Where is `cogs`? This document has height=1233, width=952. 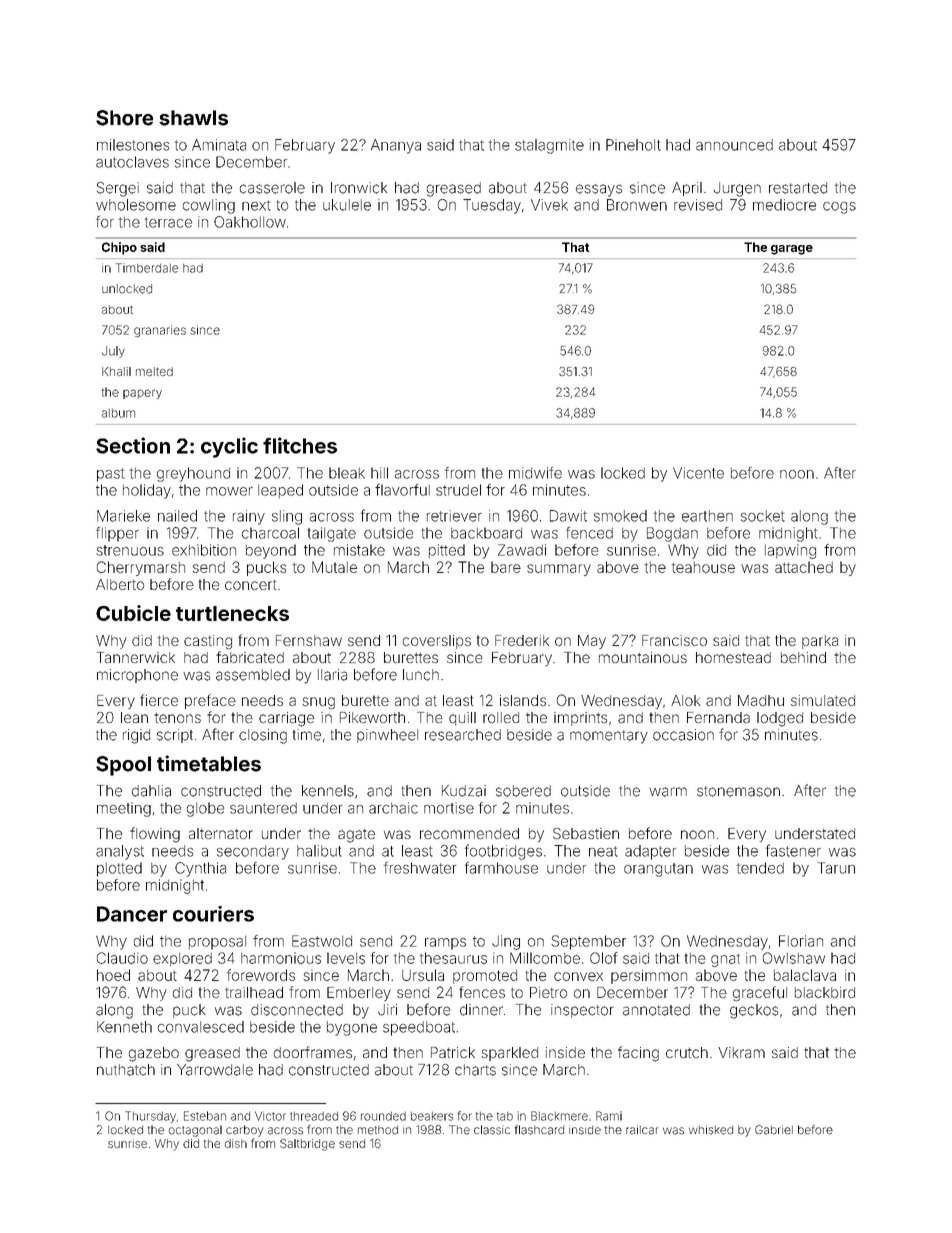 cogs is located at coordinates (839, 208).
